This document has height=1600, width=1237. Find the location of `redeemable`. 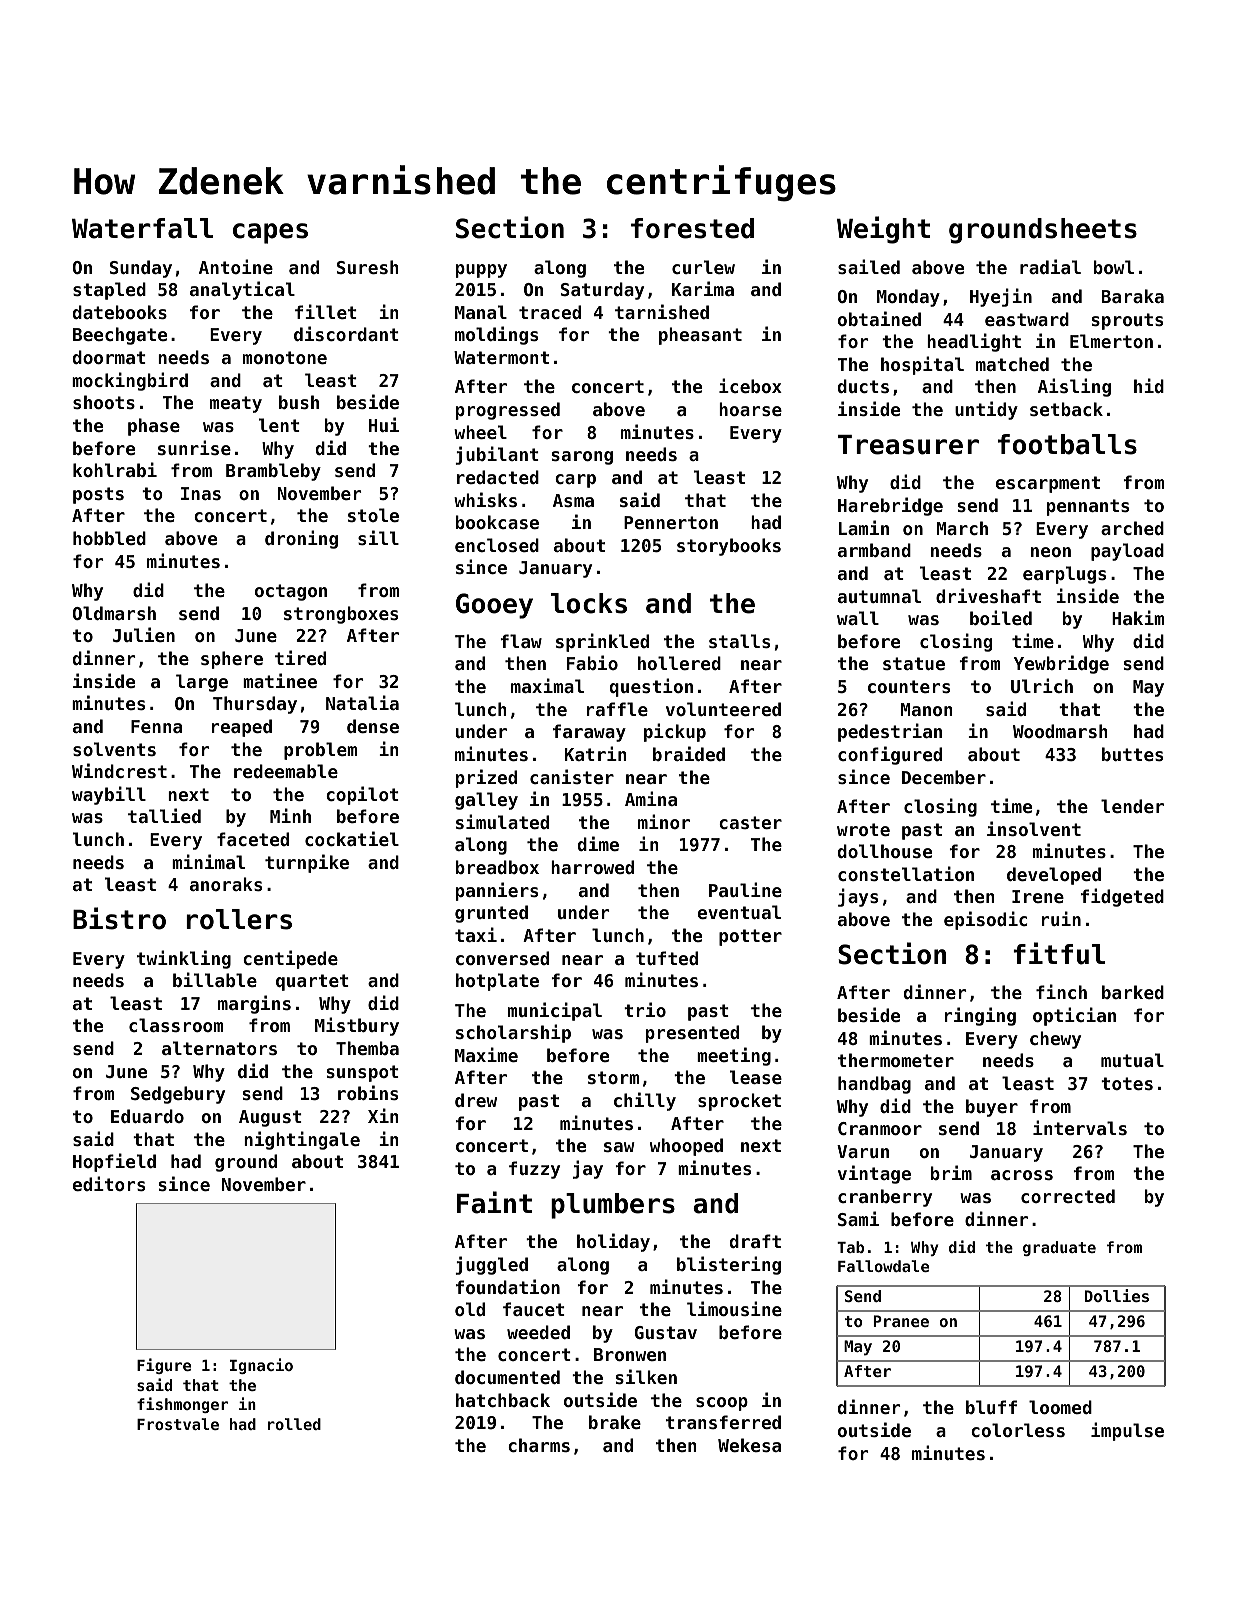

redeemable is located at coordinates (286, 771).
